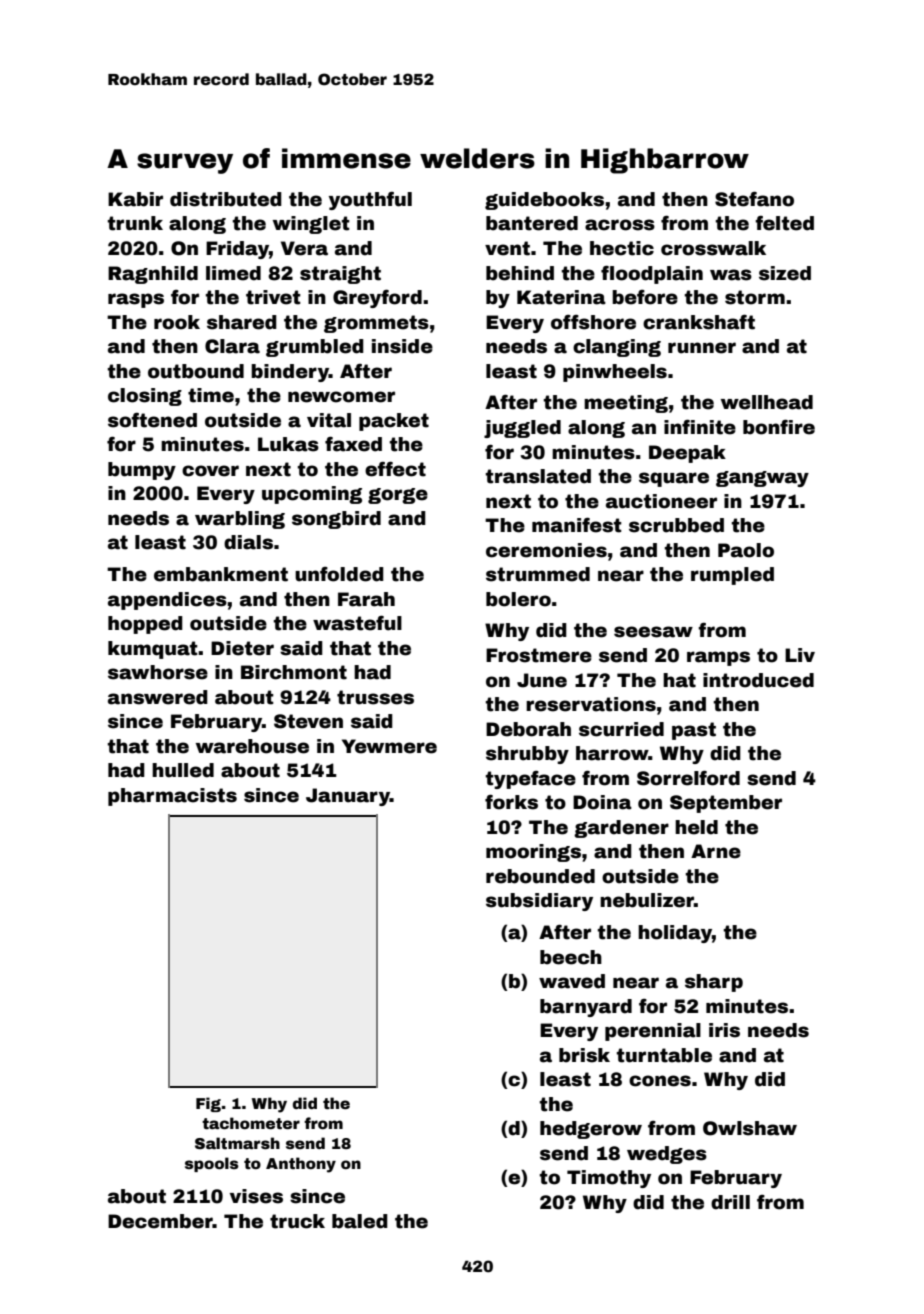 The image size is (924, 1314). What do you see at coordinates (591, 1130) in the document?
I see `hedgerow` at bounding box center [591, 1130].
